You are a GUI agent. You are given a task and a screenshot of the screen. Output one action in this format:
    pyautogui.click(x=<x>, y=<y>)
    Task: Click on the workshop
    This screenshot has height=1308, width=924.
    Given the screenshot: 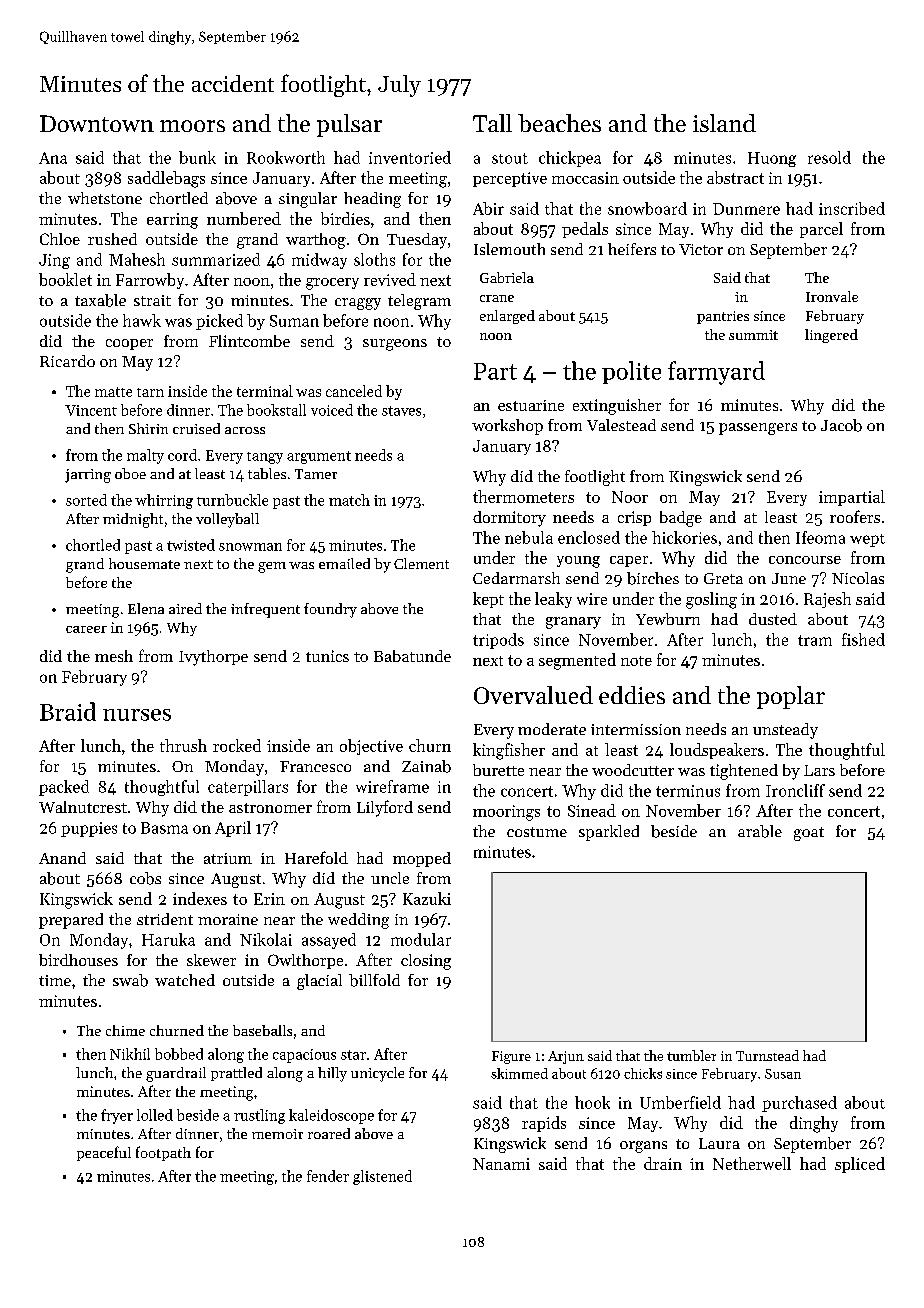 What is the action you would take?
    pyautogui.click(x=507, y=427)
